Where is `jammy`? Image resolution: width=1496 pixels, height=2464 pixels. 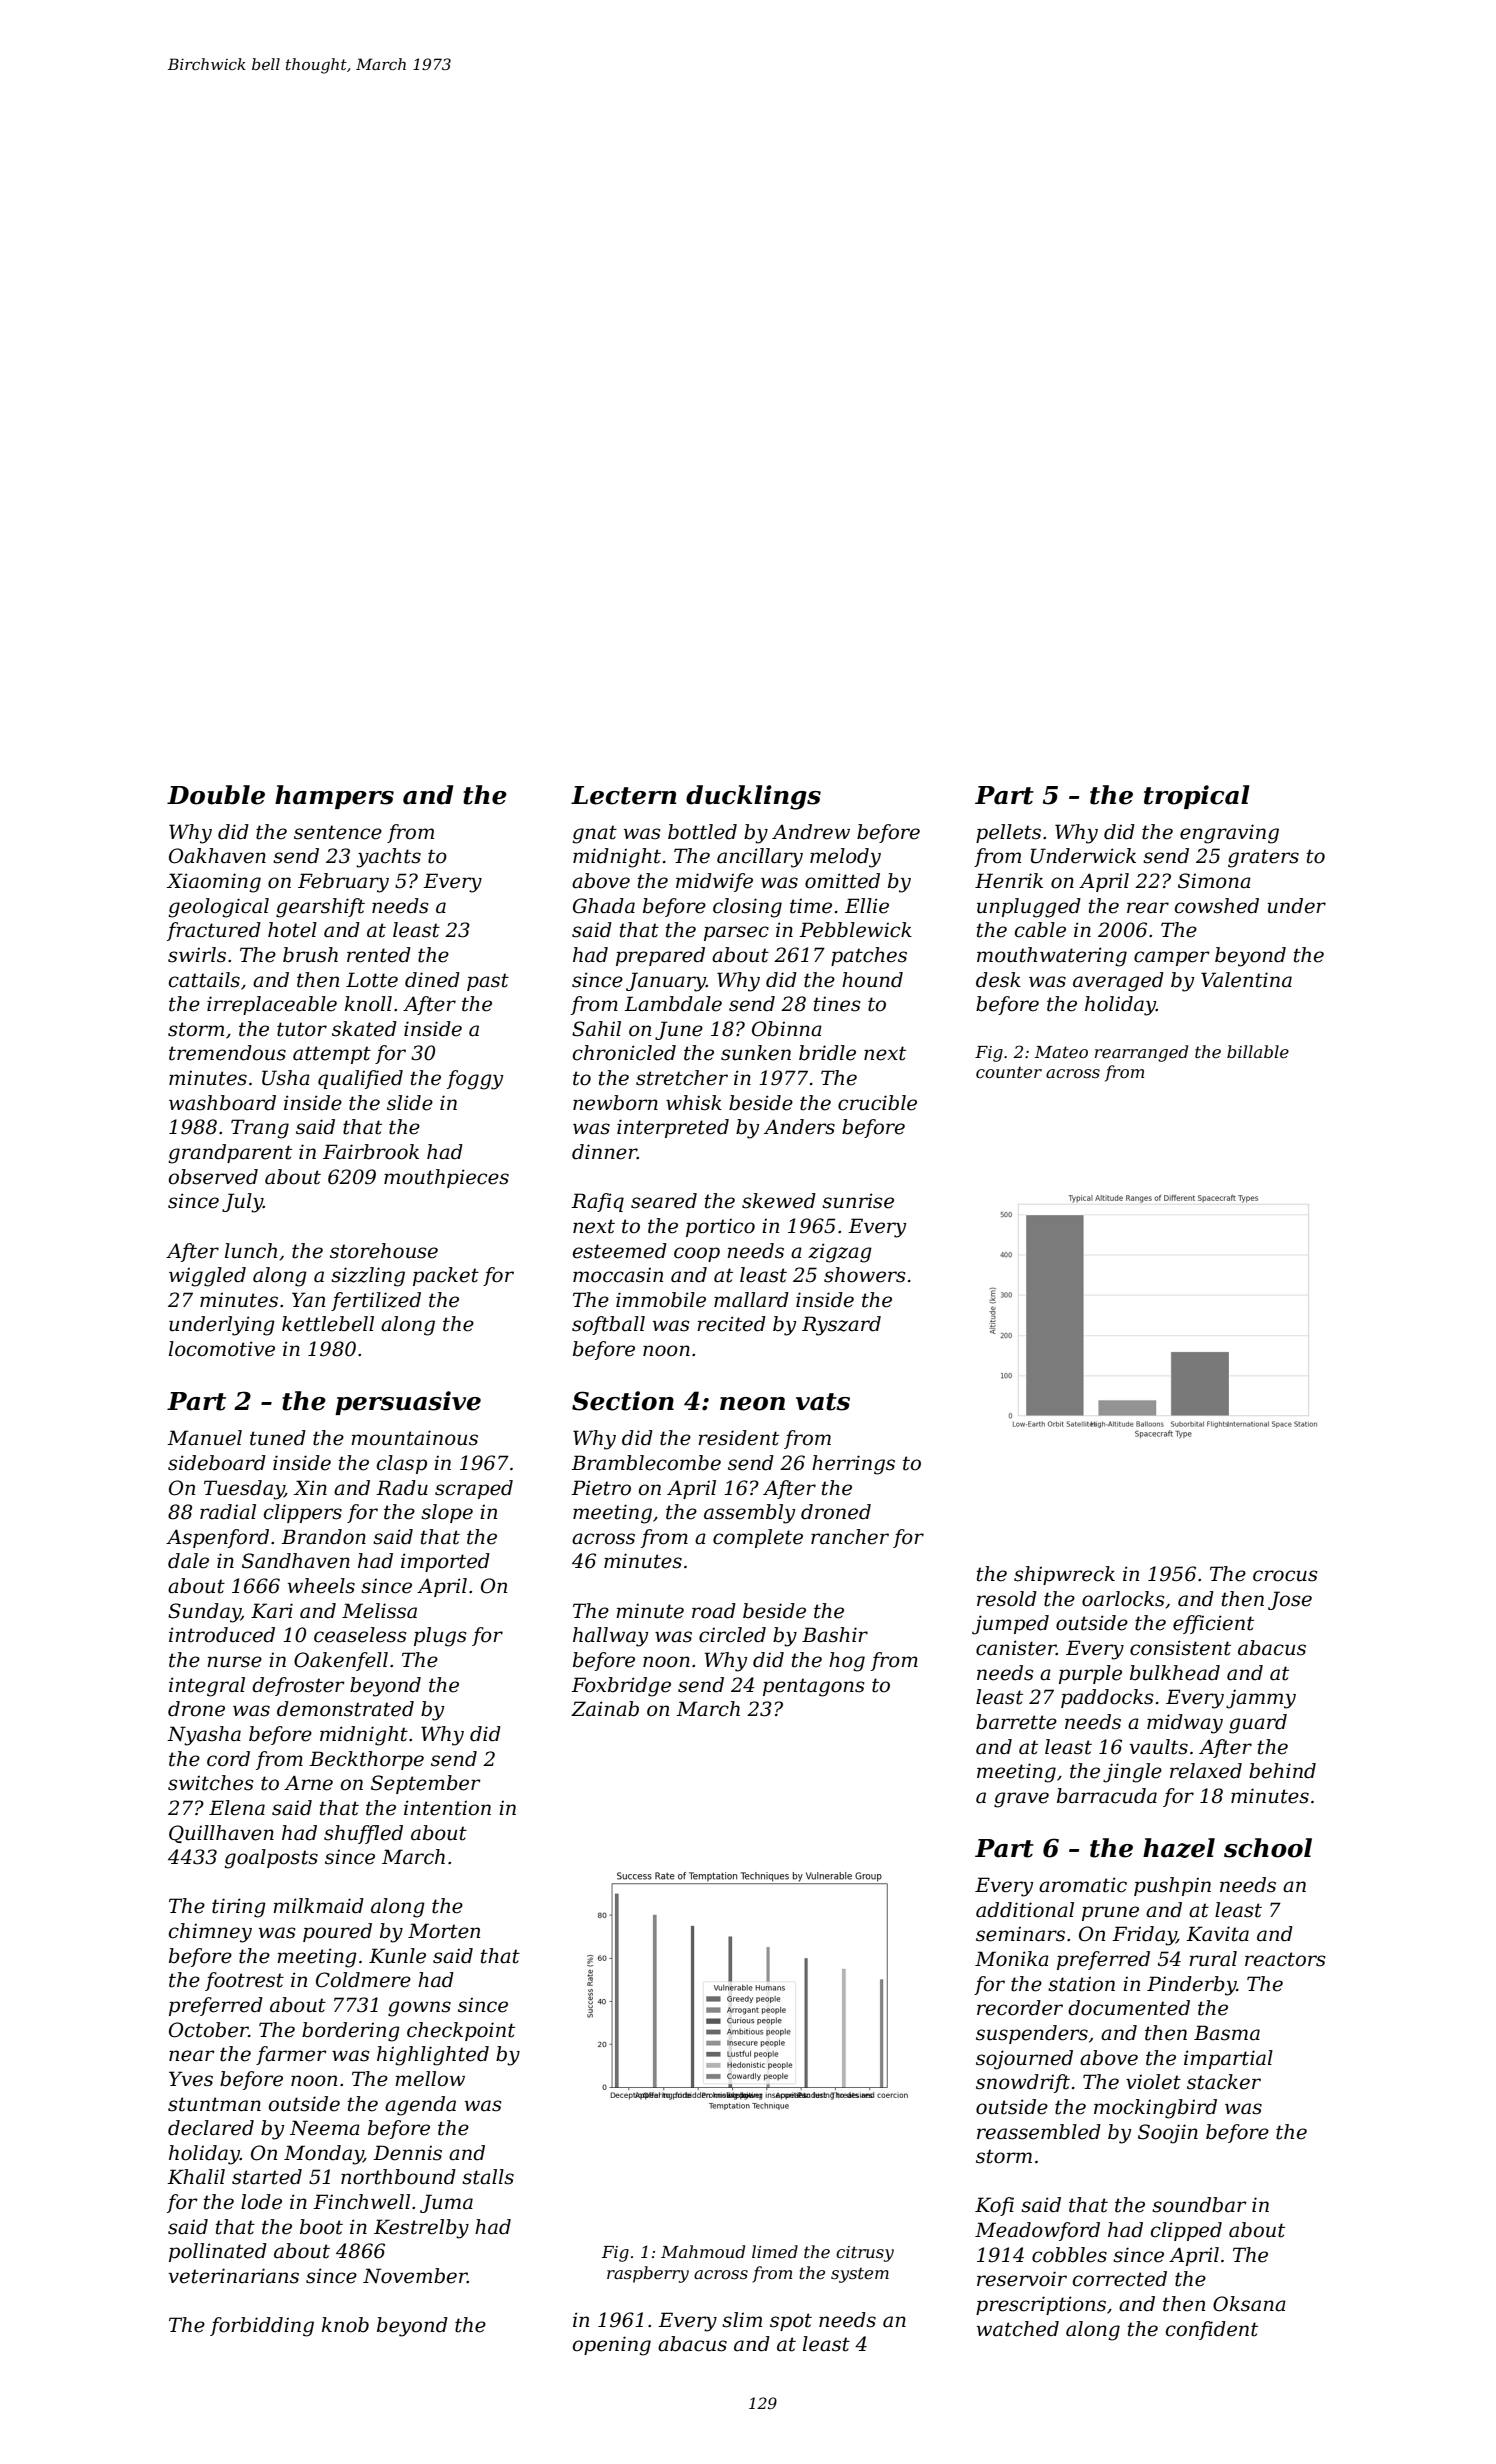 jammy is located at coordinates (1261, 1699).
